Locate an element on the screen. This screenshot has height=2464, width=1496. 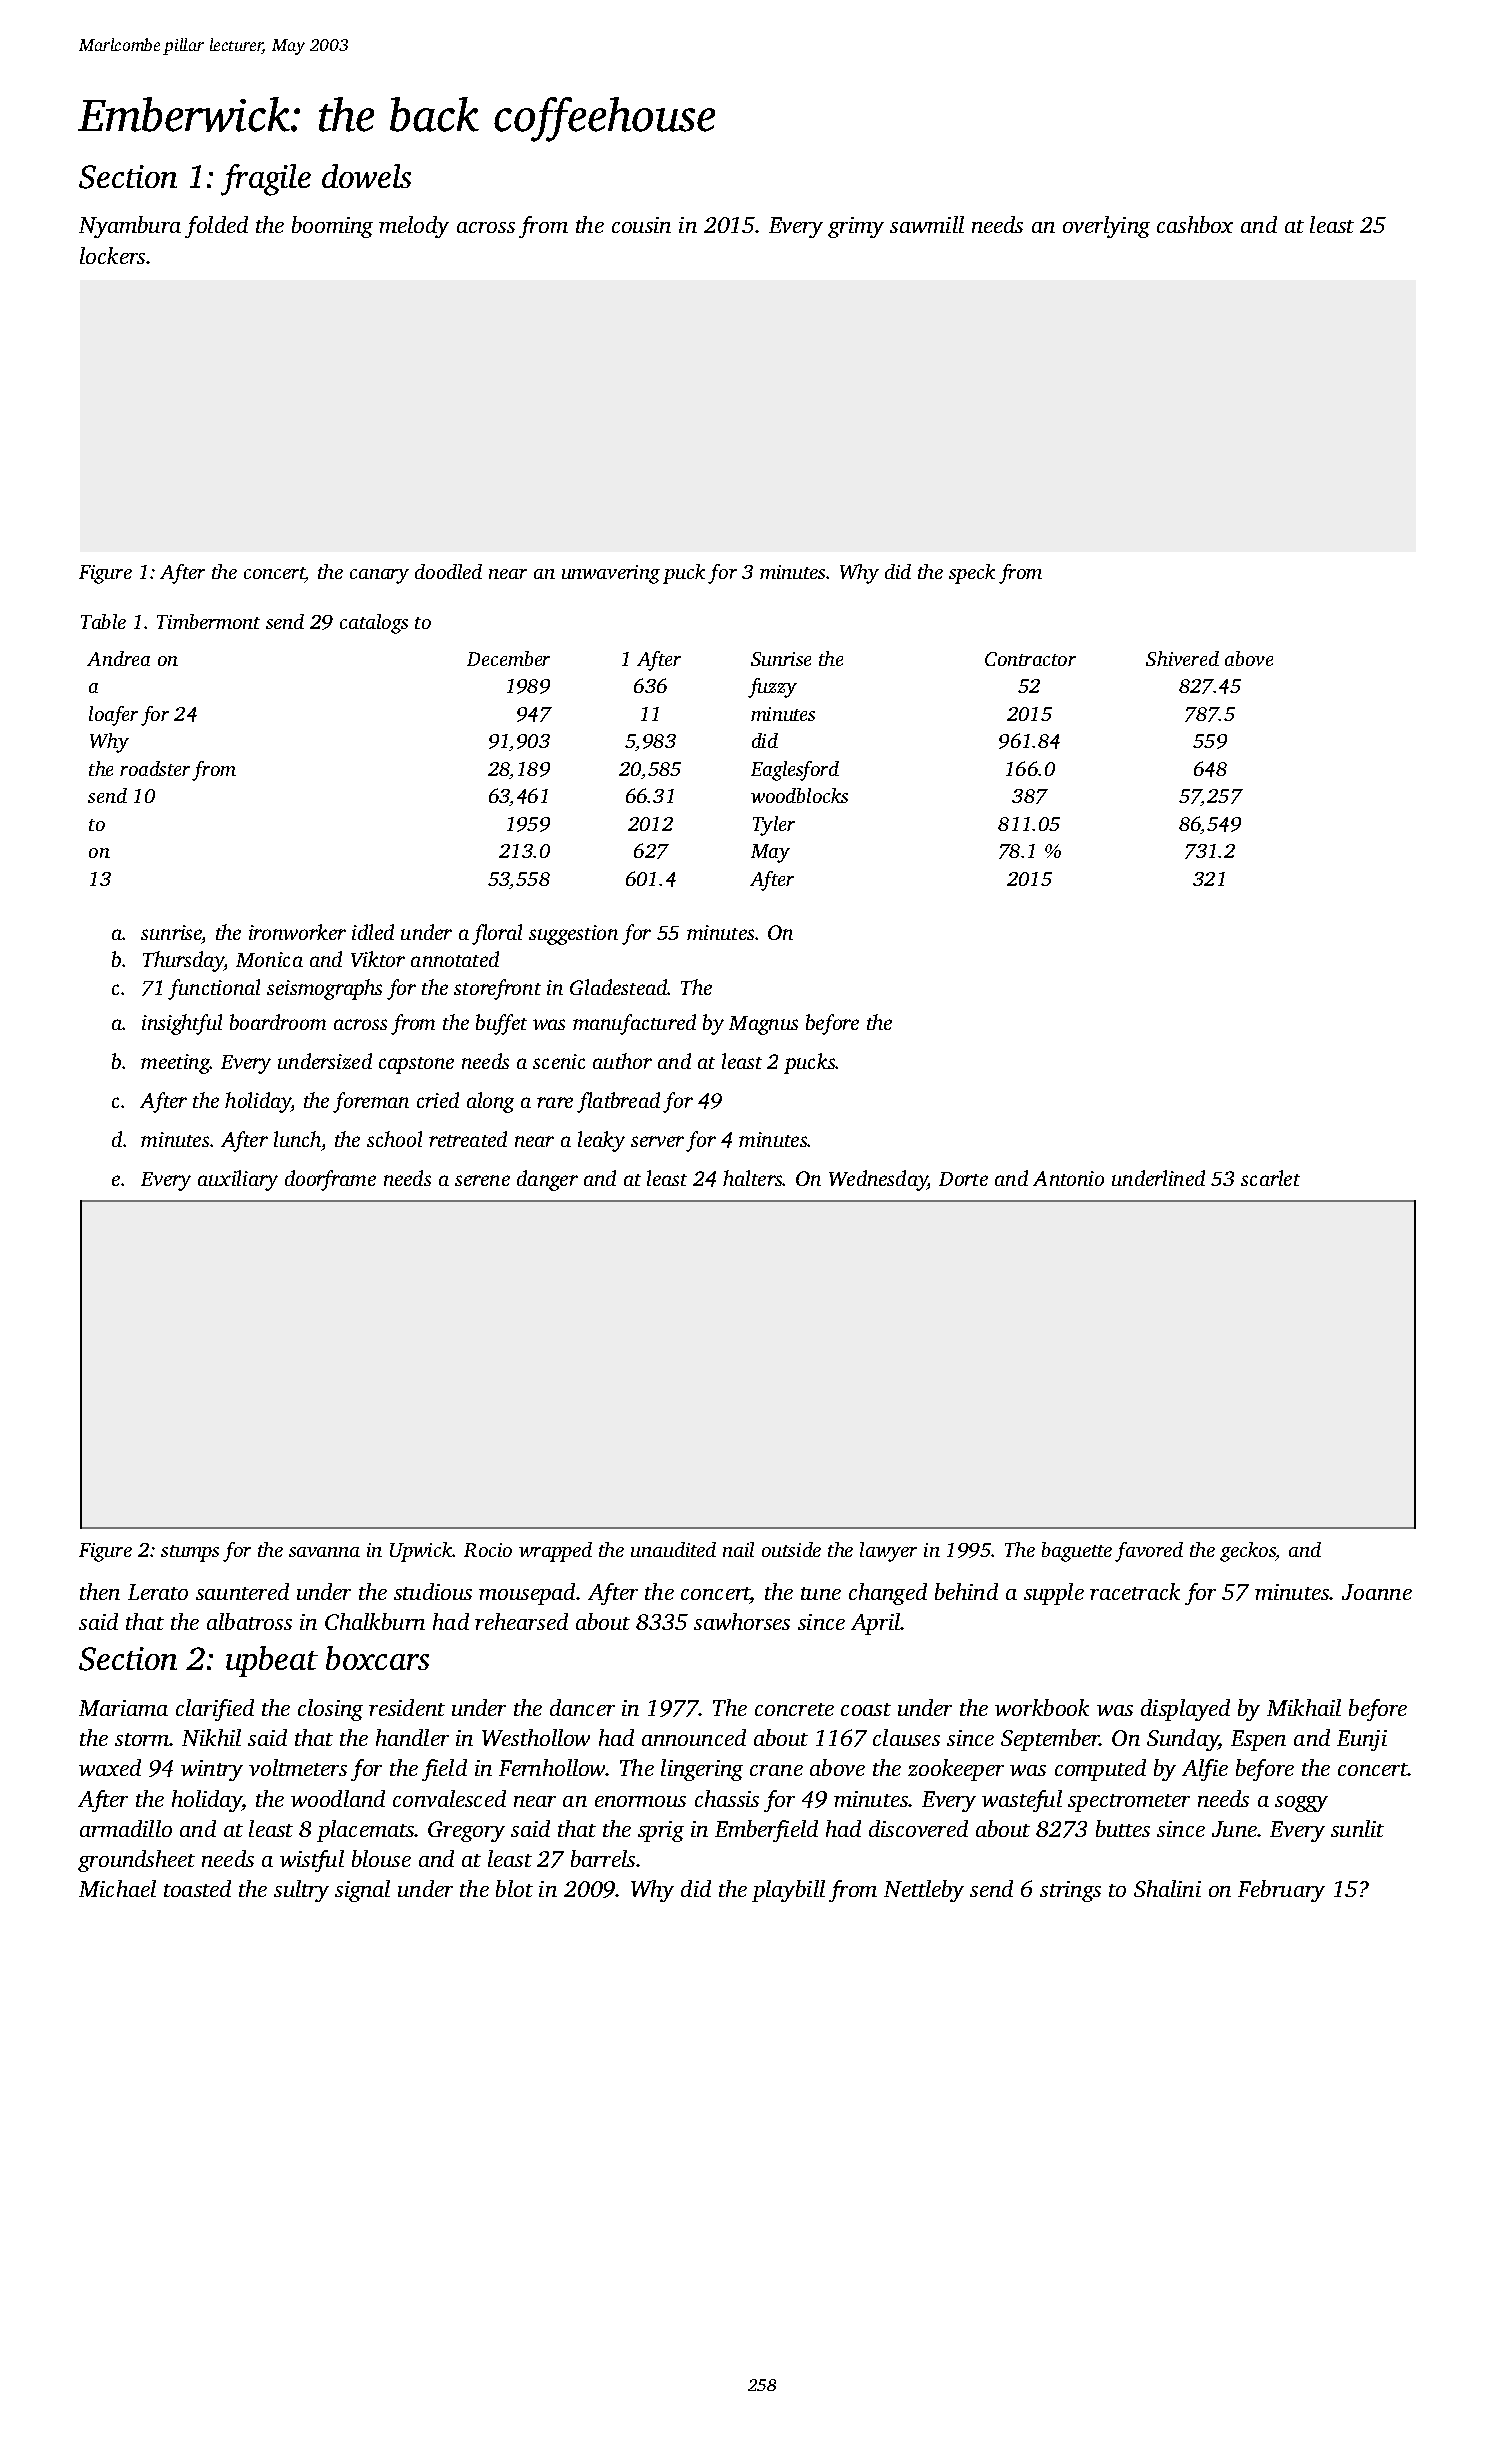
fragile is located at coordinates (266, 180).
